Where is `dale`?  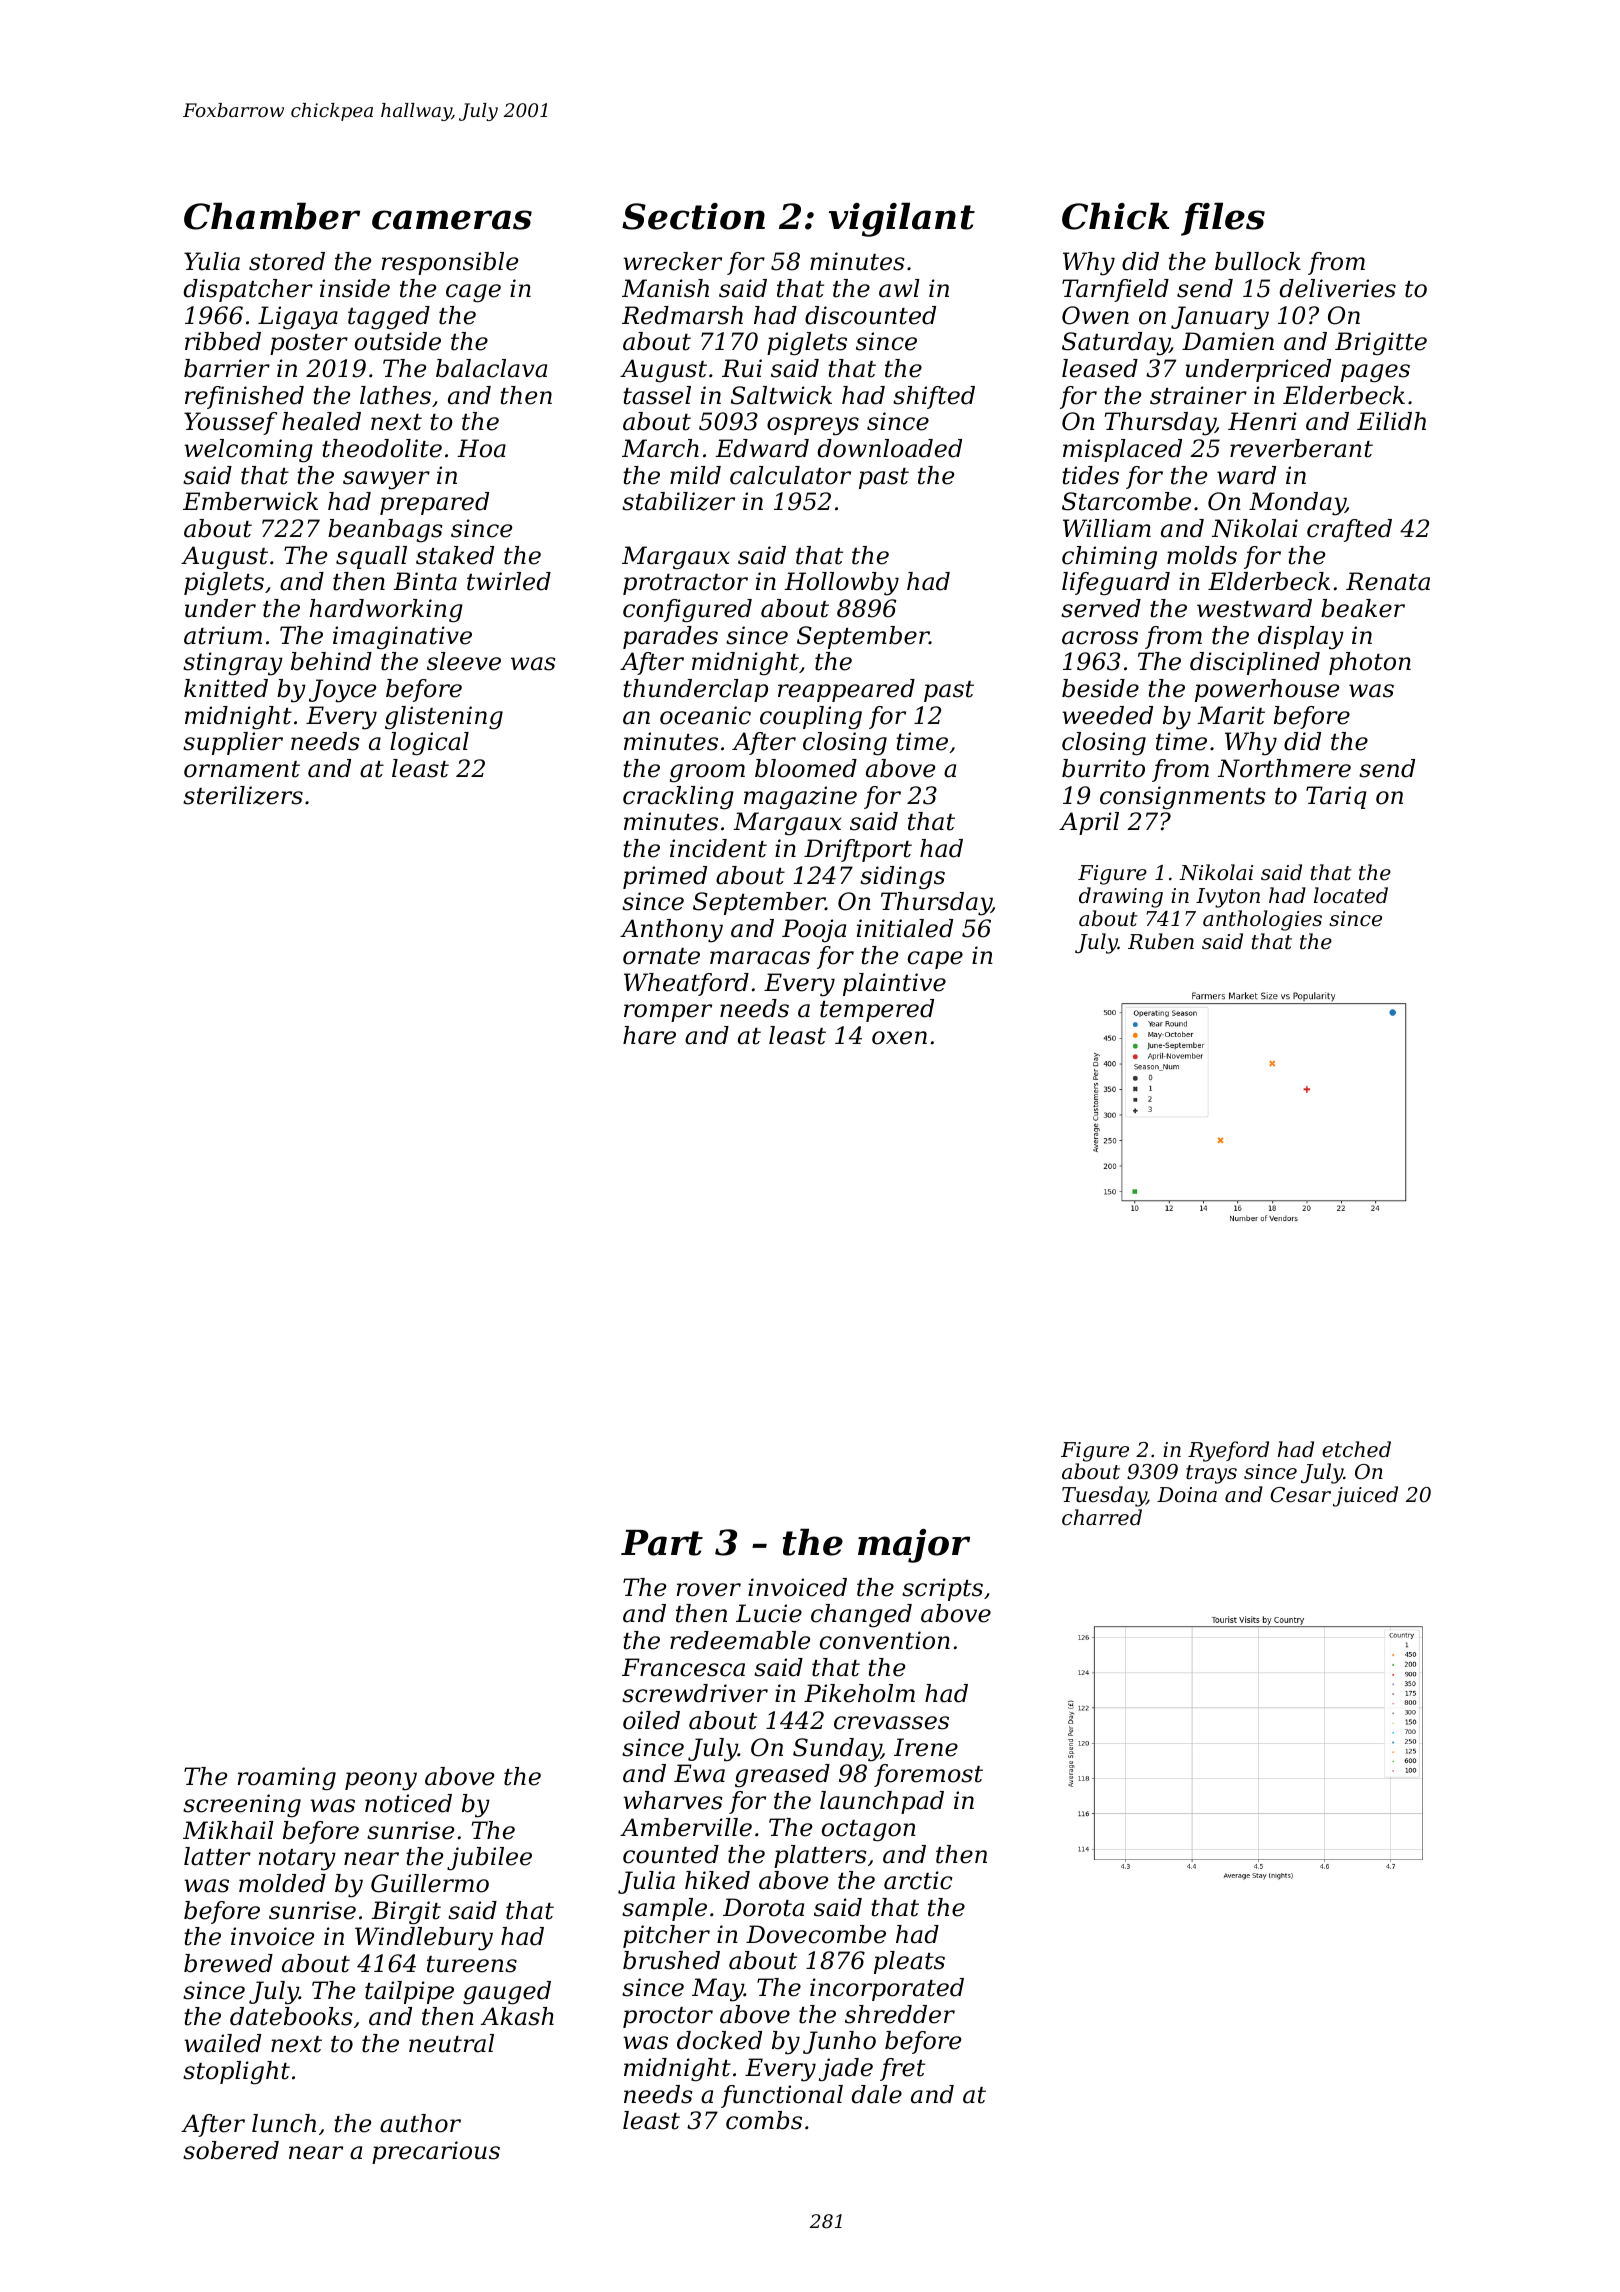
dale is located at coordinates (876, 2094).
